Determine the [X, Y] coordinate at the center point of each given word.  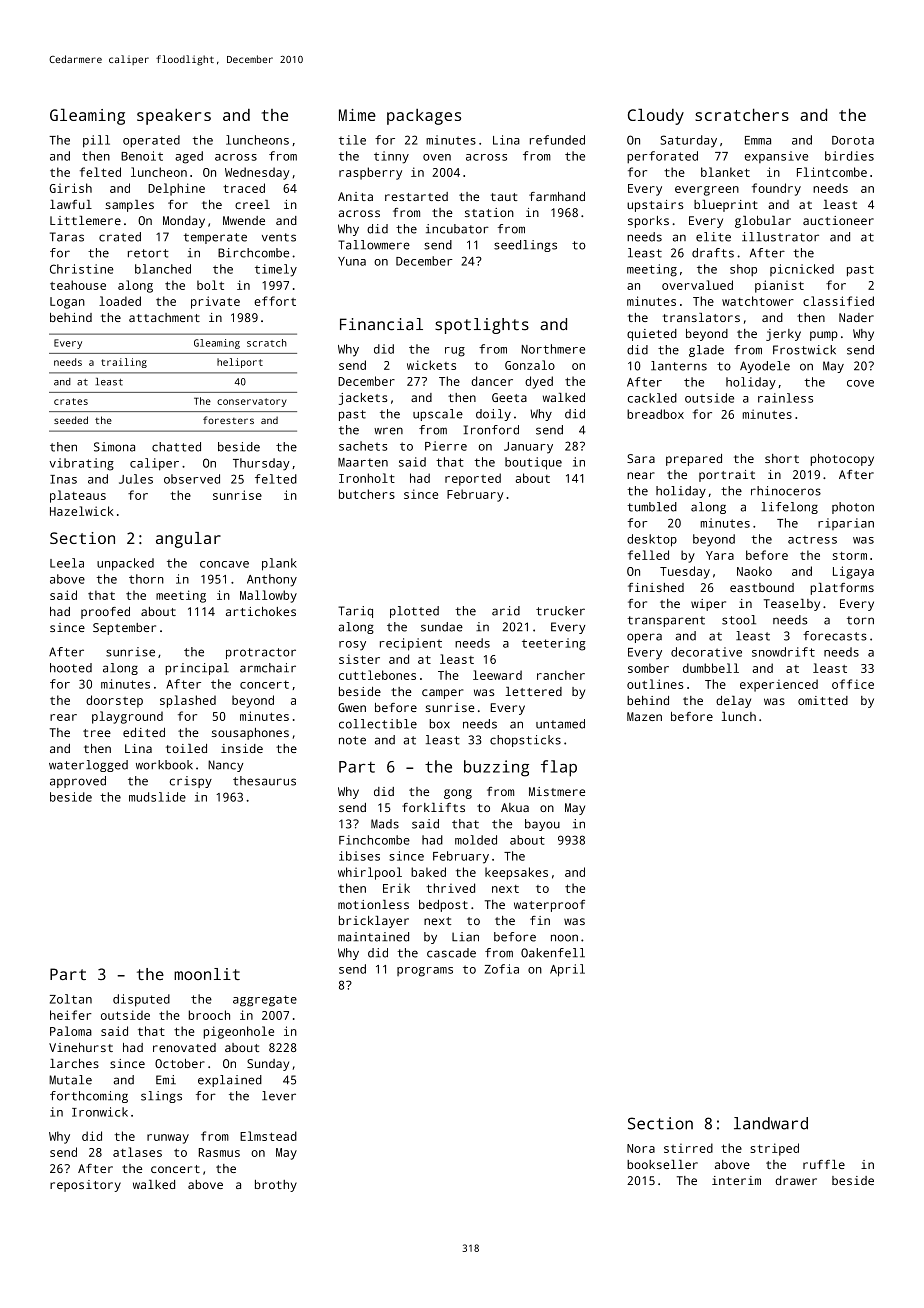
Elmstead [268, 1136]
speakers [174, 117]
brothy [276, 1186]
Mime [357, 115]
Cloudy [656, 117]
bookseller [662, 1164]
